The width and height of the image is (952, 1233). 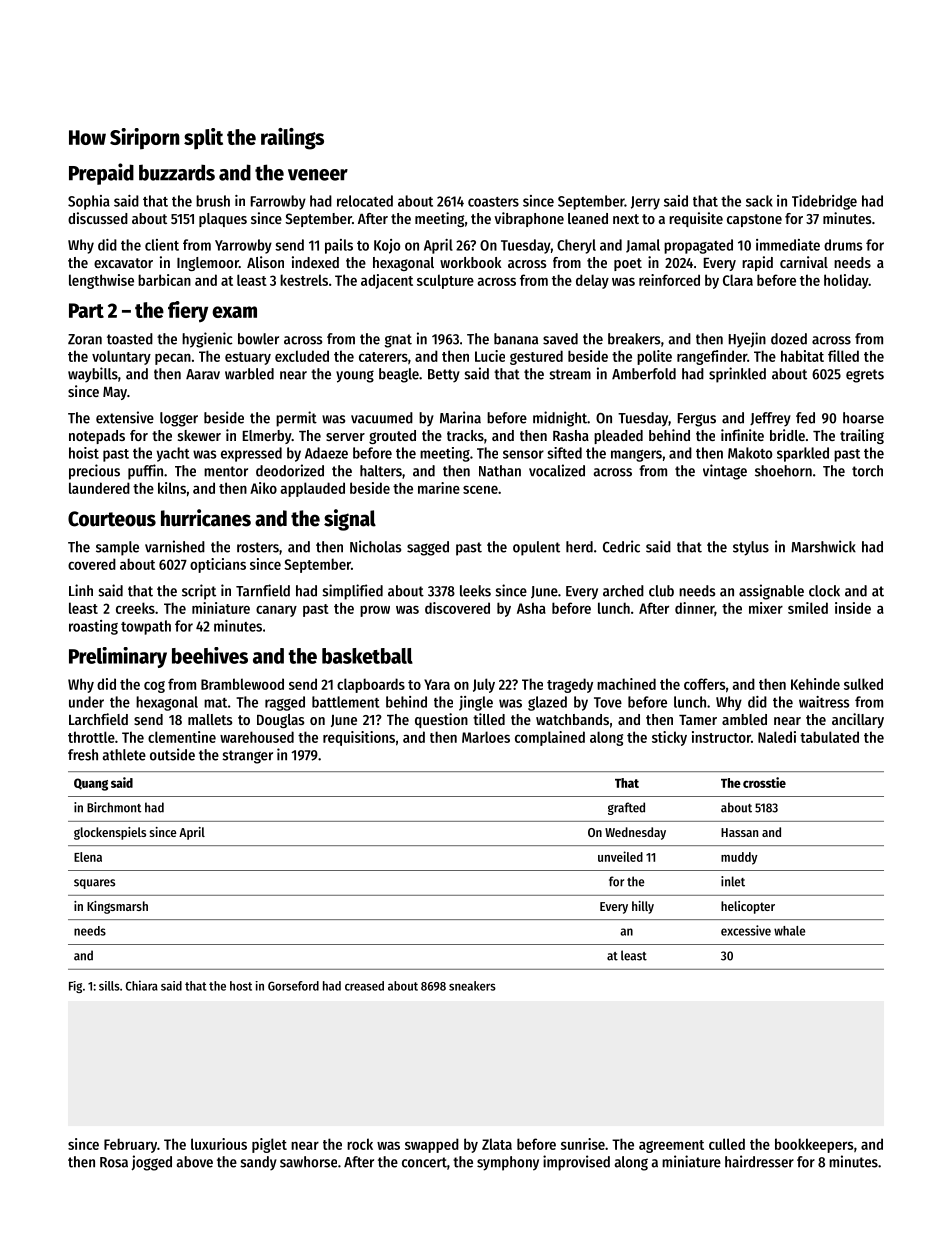 What do you see at coordinates (365, 201) in the image?
I see `relocated` at bounding box center [365, 201].
